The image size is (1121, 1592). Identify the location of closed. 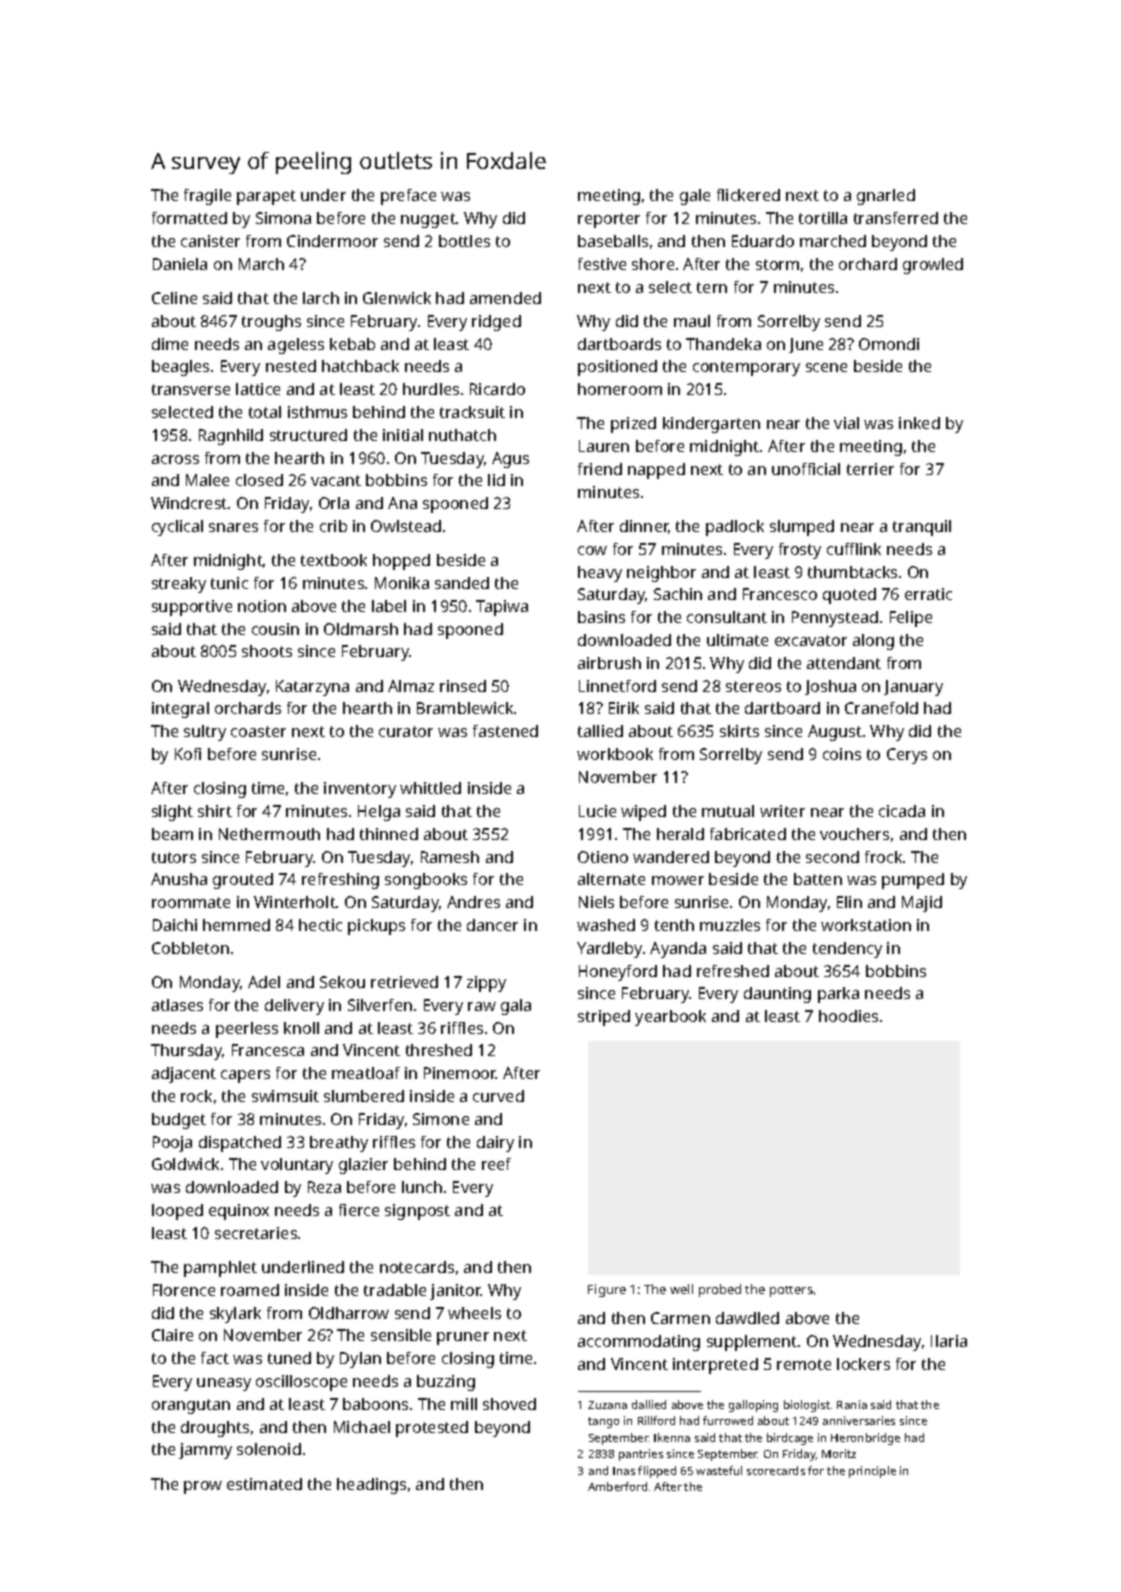
(259, 480).
